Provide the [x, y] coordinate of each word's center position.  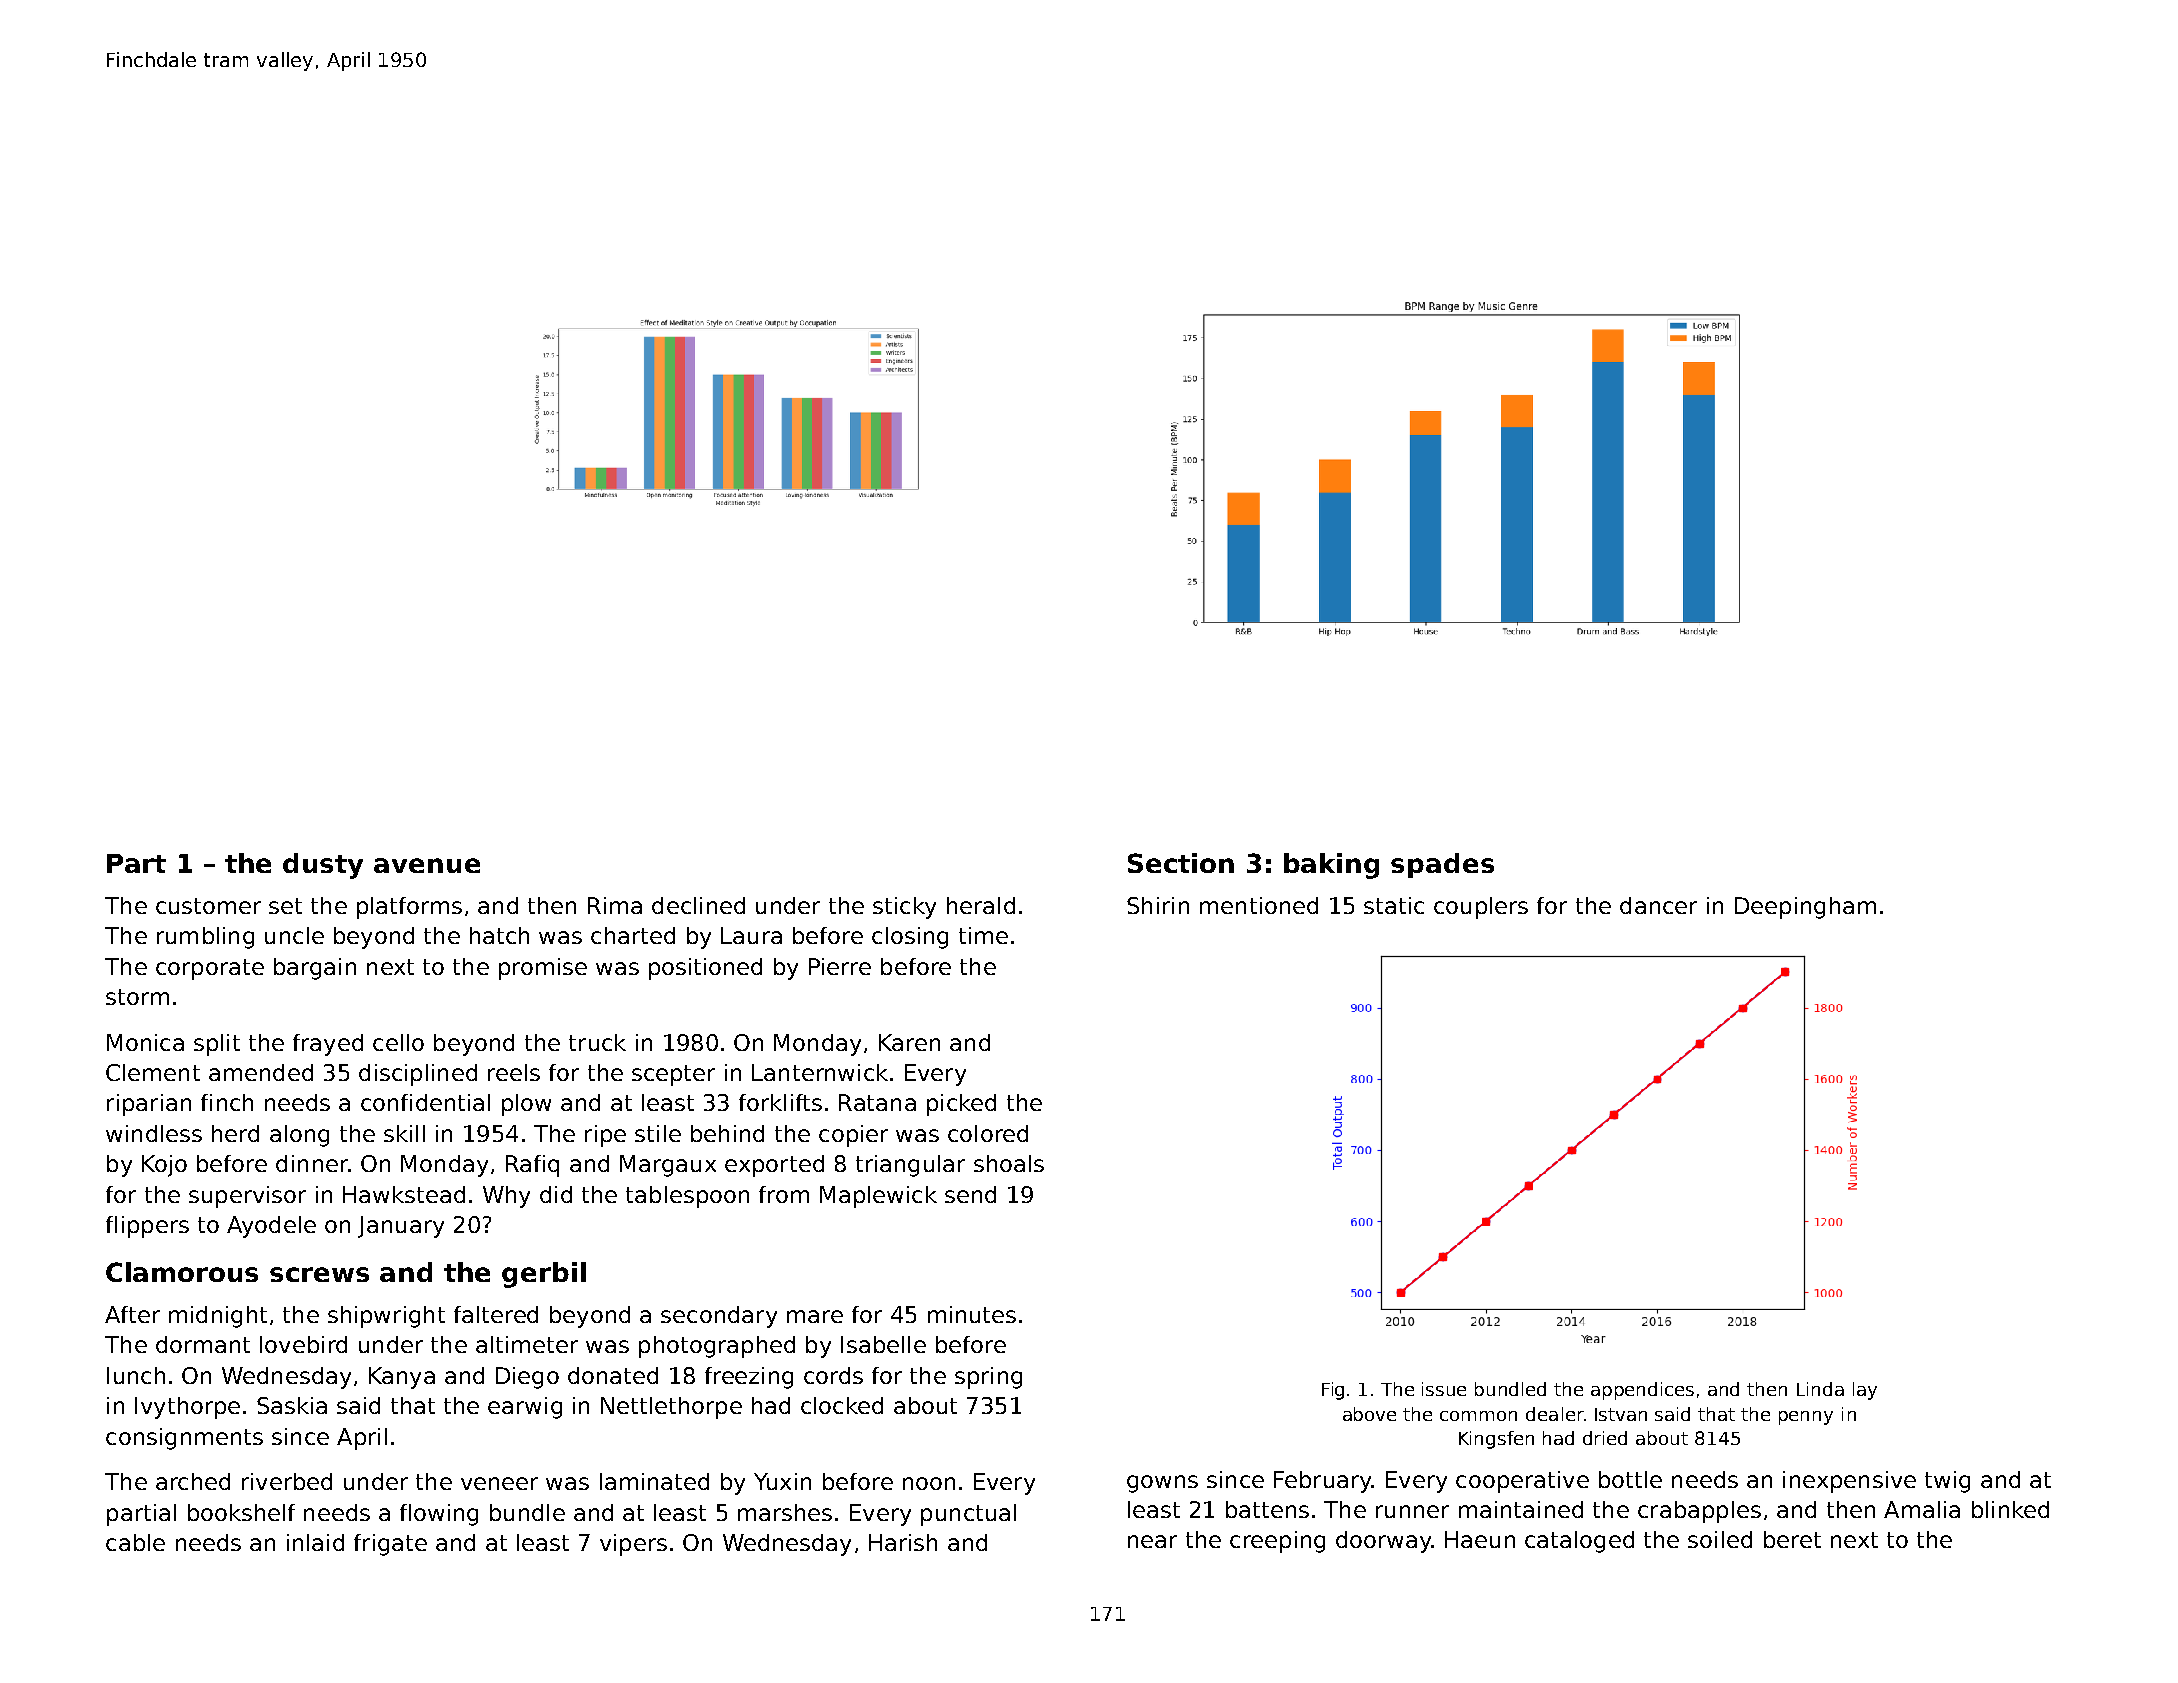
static [1394, 905]
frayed [328, 1045]
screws [319, 1274]
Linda [1820, 1389]
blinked [2010, 1509]
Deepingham [1805, 908]
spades [1442, 865]
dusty [323, 866]
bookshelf [241, 1512]
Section [1181, 863]
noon [929, 1483]
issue [1444, 1389]
